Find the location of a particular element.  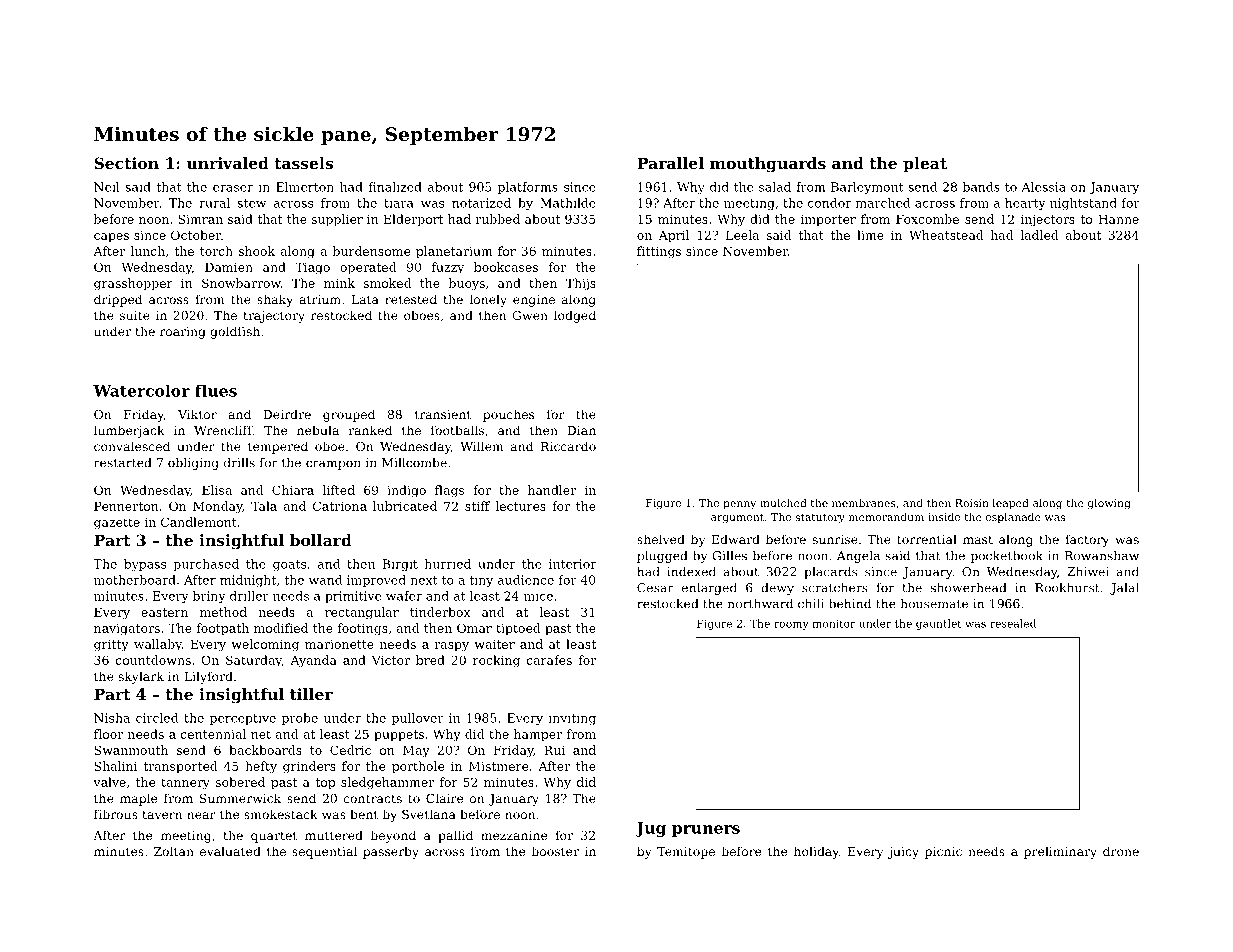

holiday is located at coordinates (816, 852).
